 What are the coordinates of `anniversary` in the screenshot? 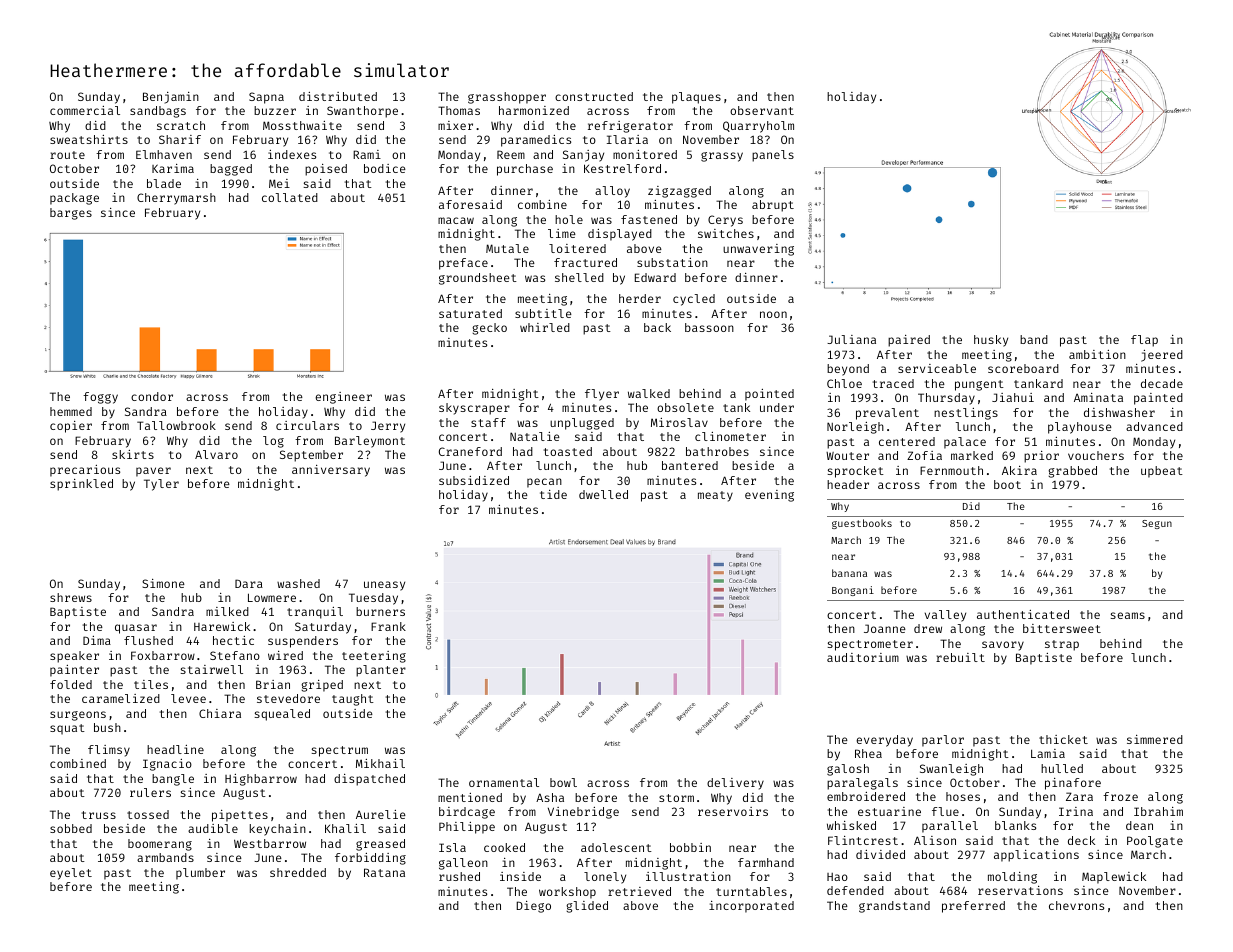 It's located at (331, 471).
